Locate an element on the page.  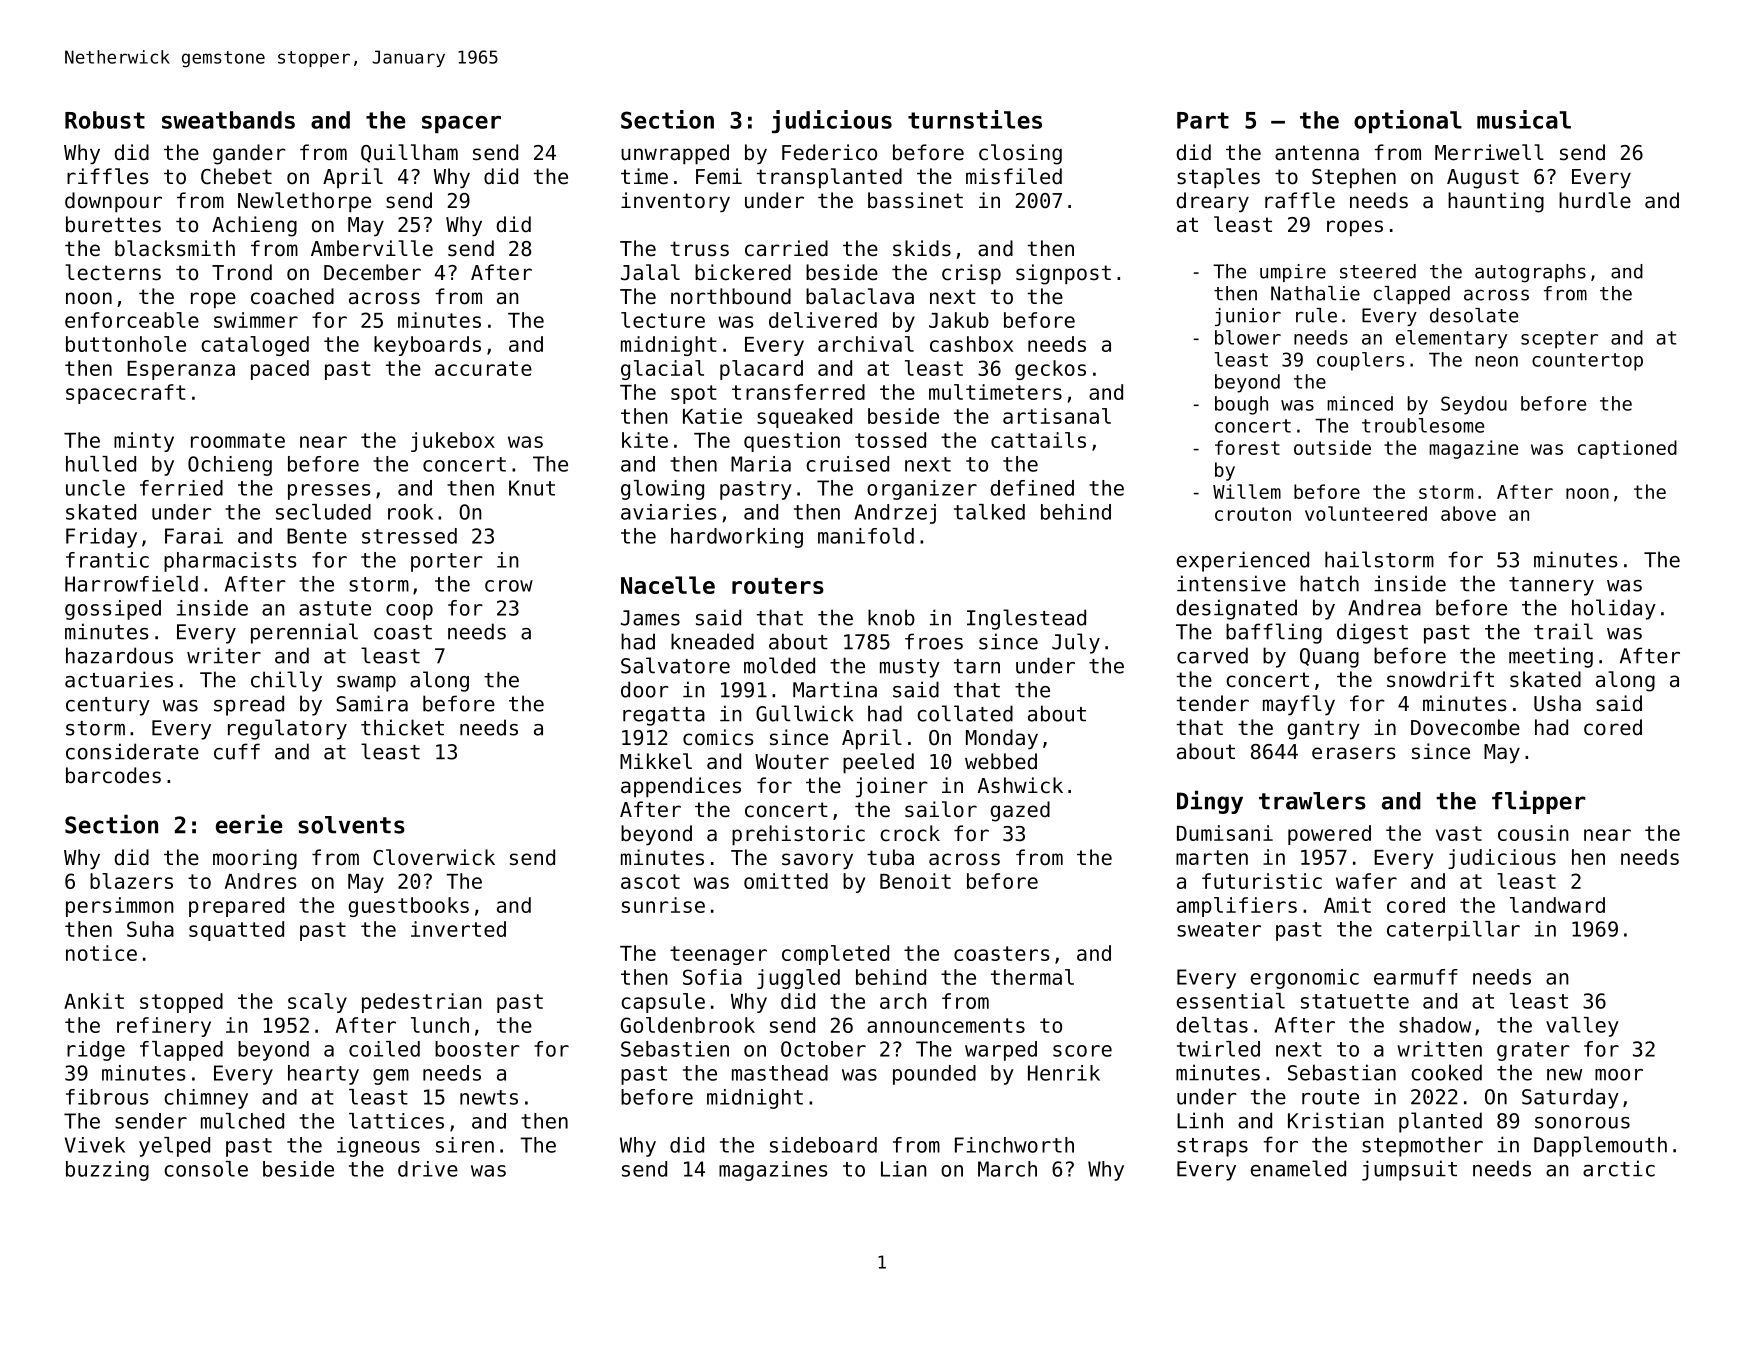
spacer is located at coordinates (461, 124).
